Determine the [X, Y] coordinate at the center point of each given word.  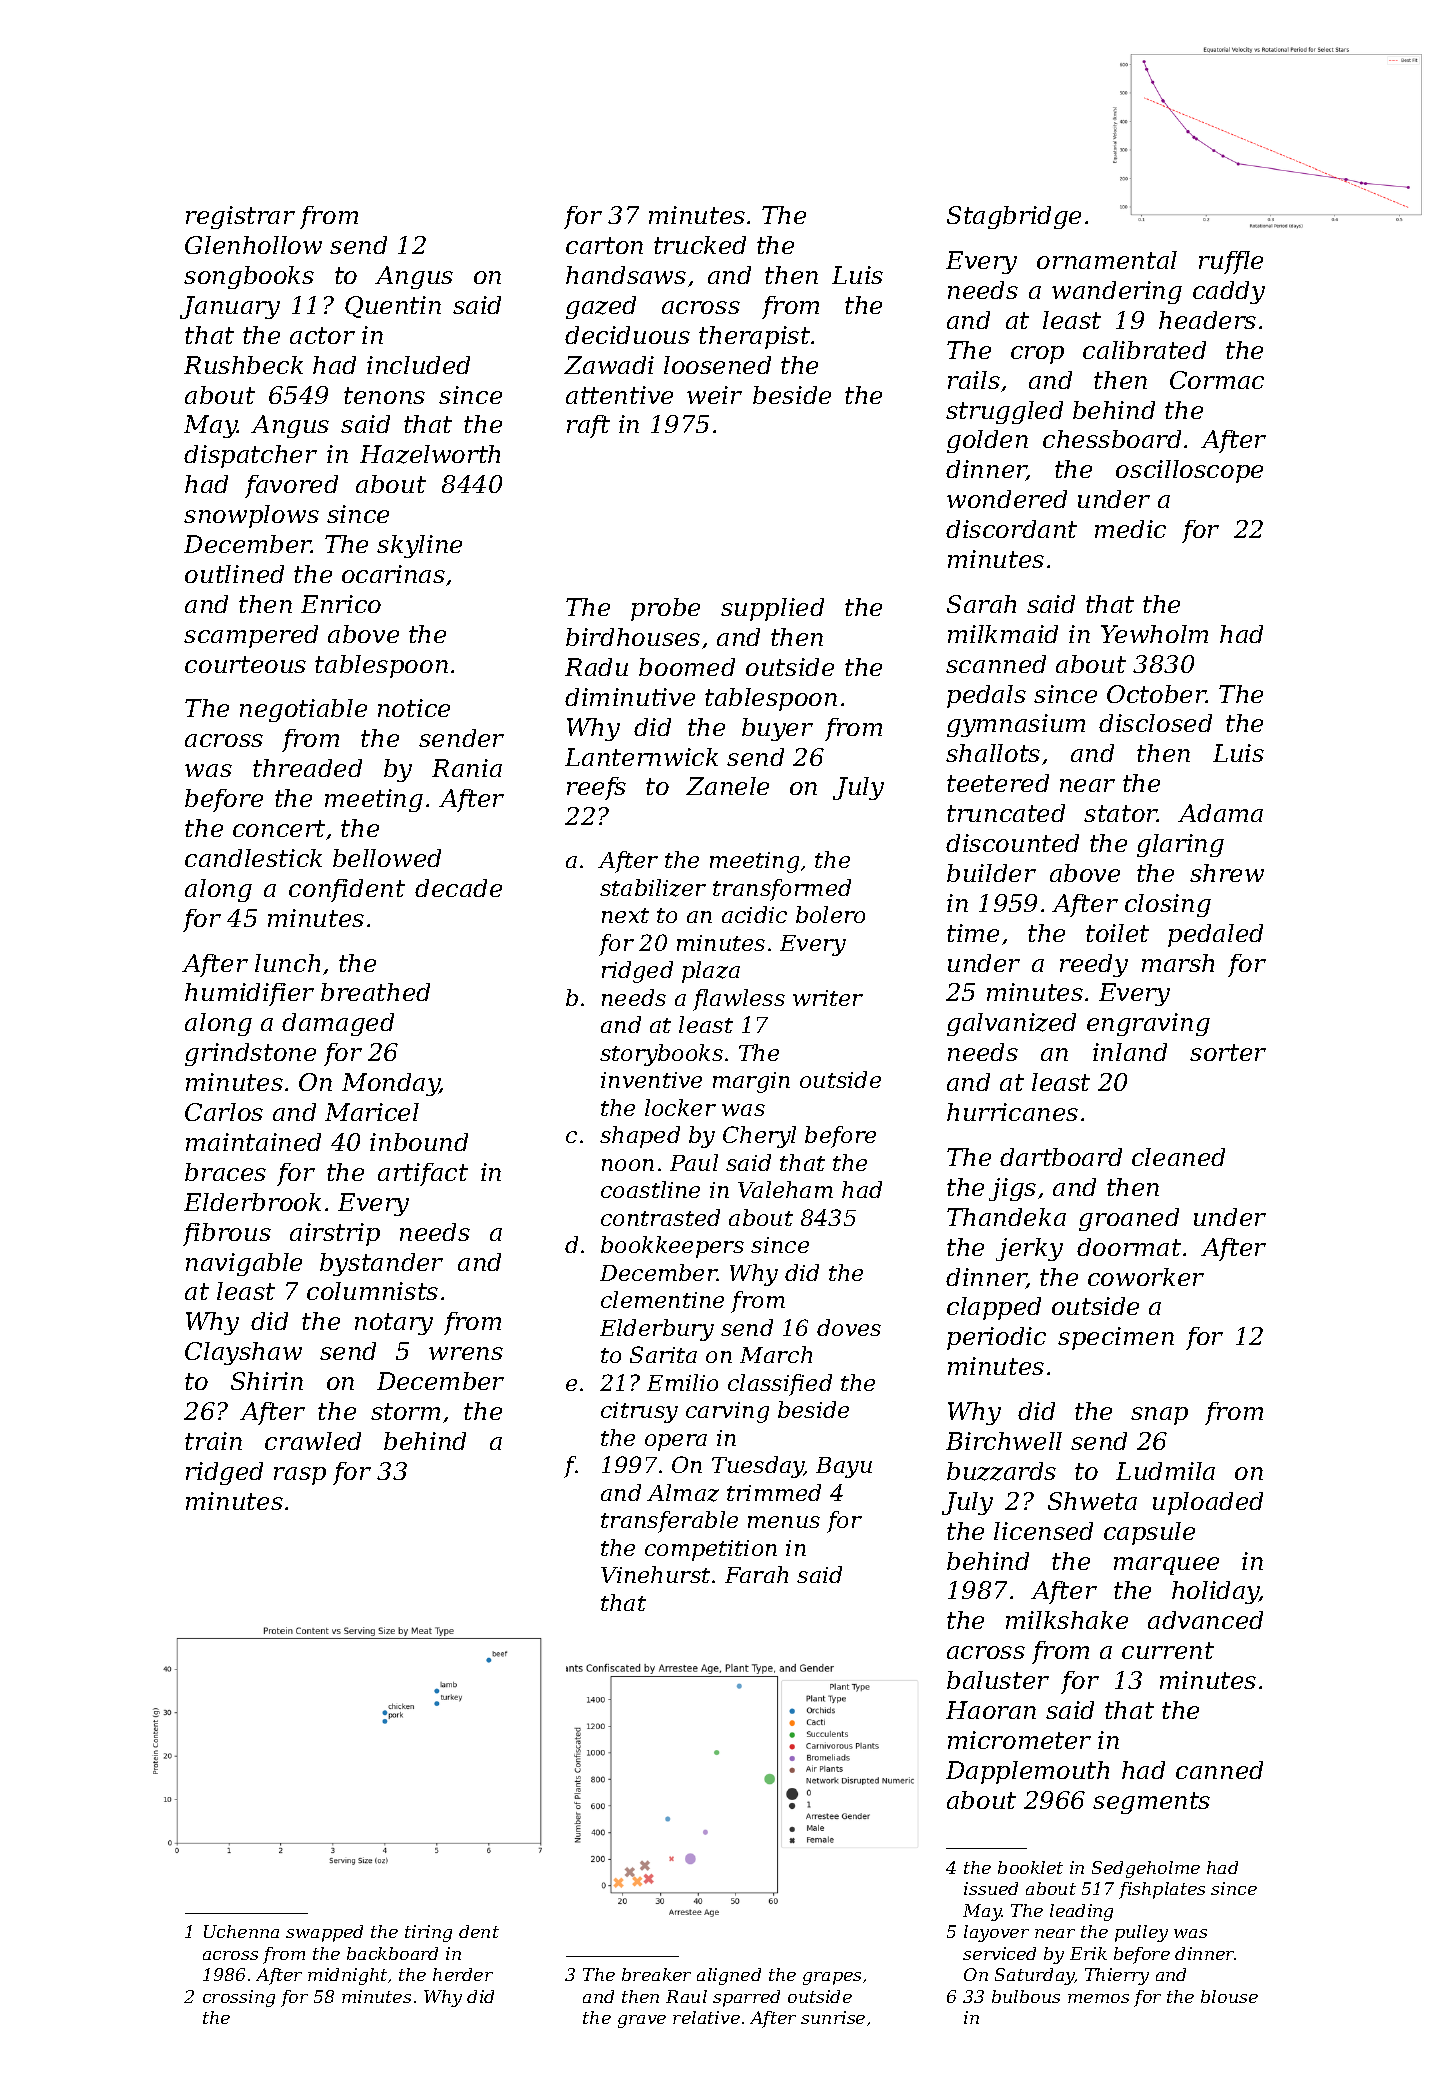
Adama [1220, 813]
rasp [300, 1476]
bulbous [1026, 1996]
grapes [832, 1978]
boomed [687, 667]
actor [322, 335]
